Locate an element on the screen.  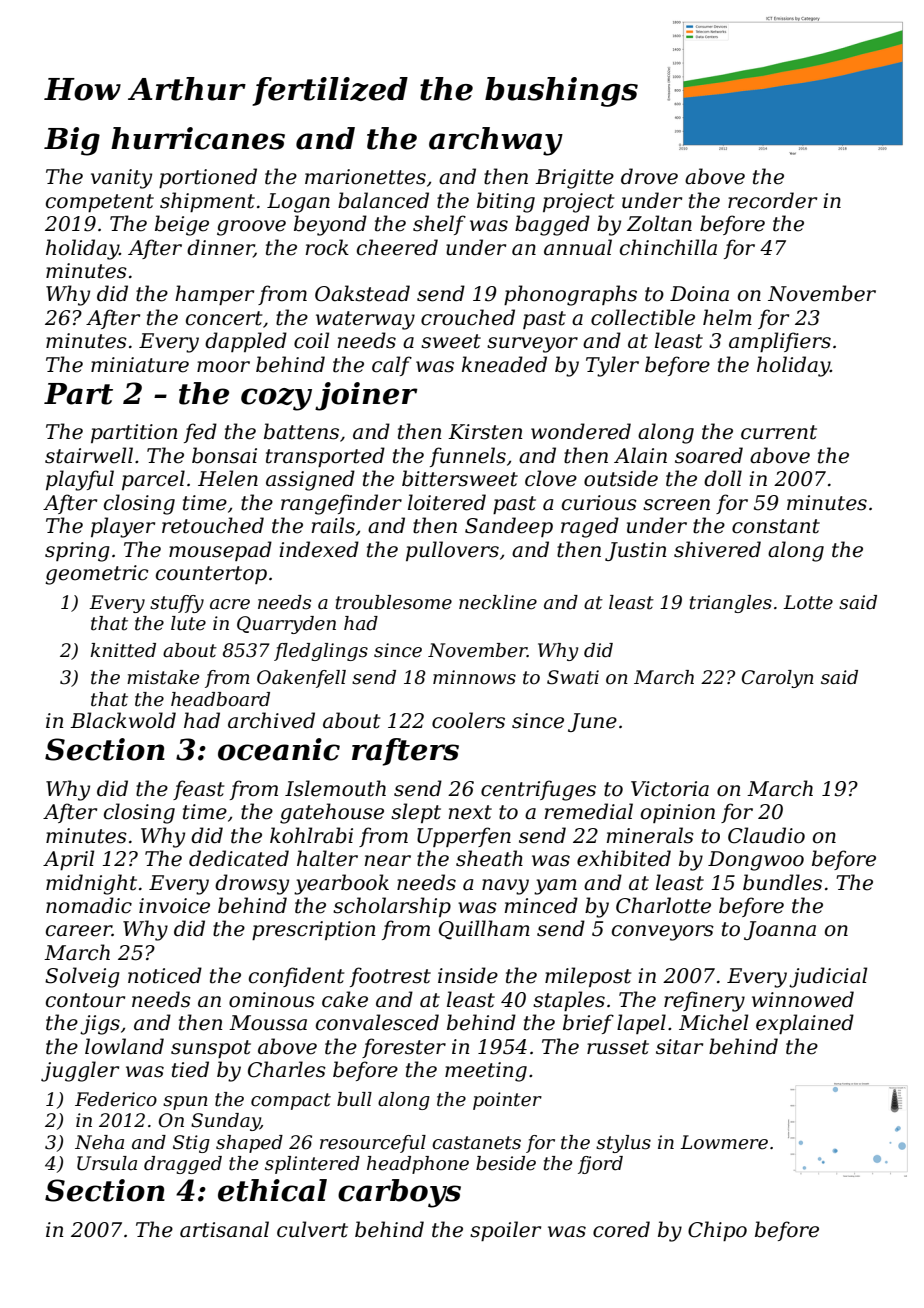
transported is located at coordinates (325, 457).
